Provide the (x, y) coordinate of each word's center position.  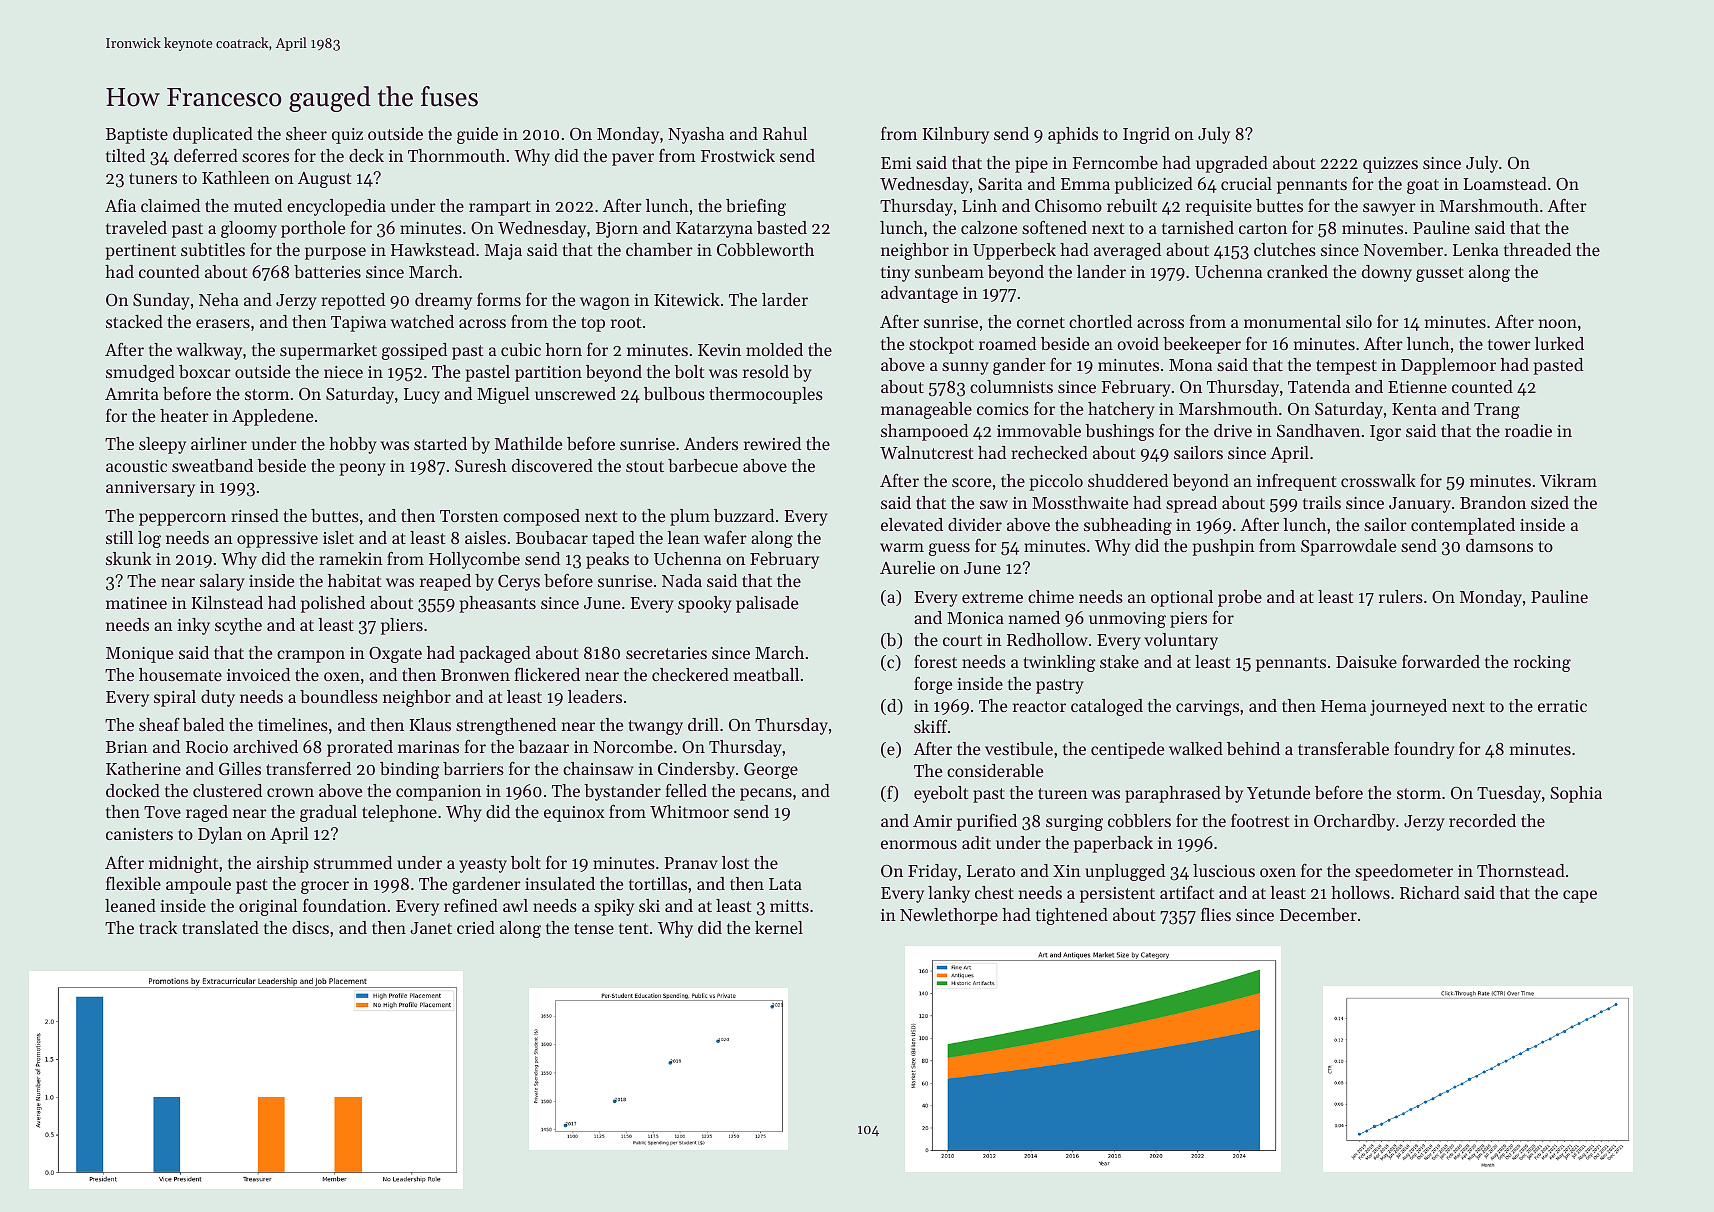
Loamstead (1505, 183)
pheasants (497, 604)
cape (1580, 896)
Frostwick (738, 155)
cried (476, 927)
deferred (206, 155)
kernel (779, 927)
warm (902, 547)
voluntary (1181, 641)
